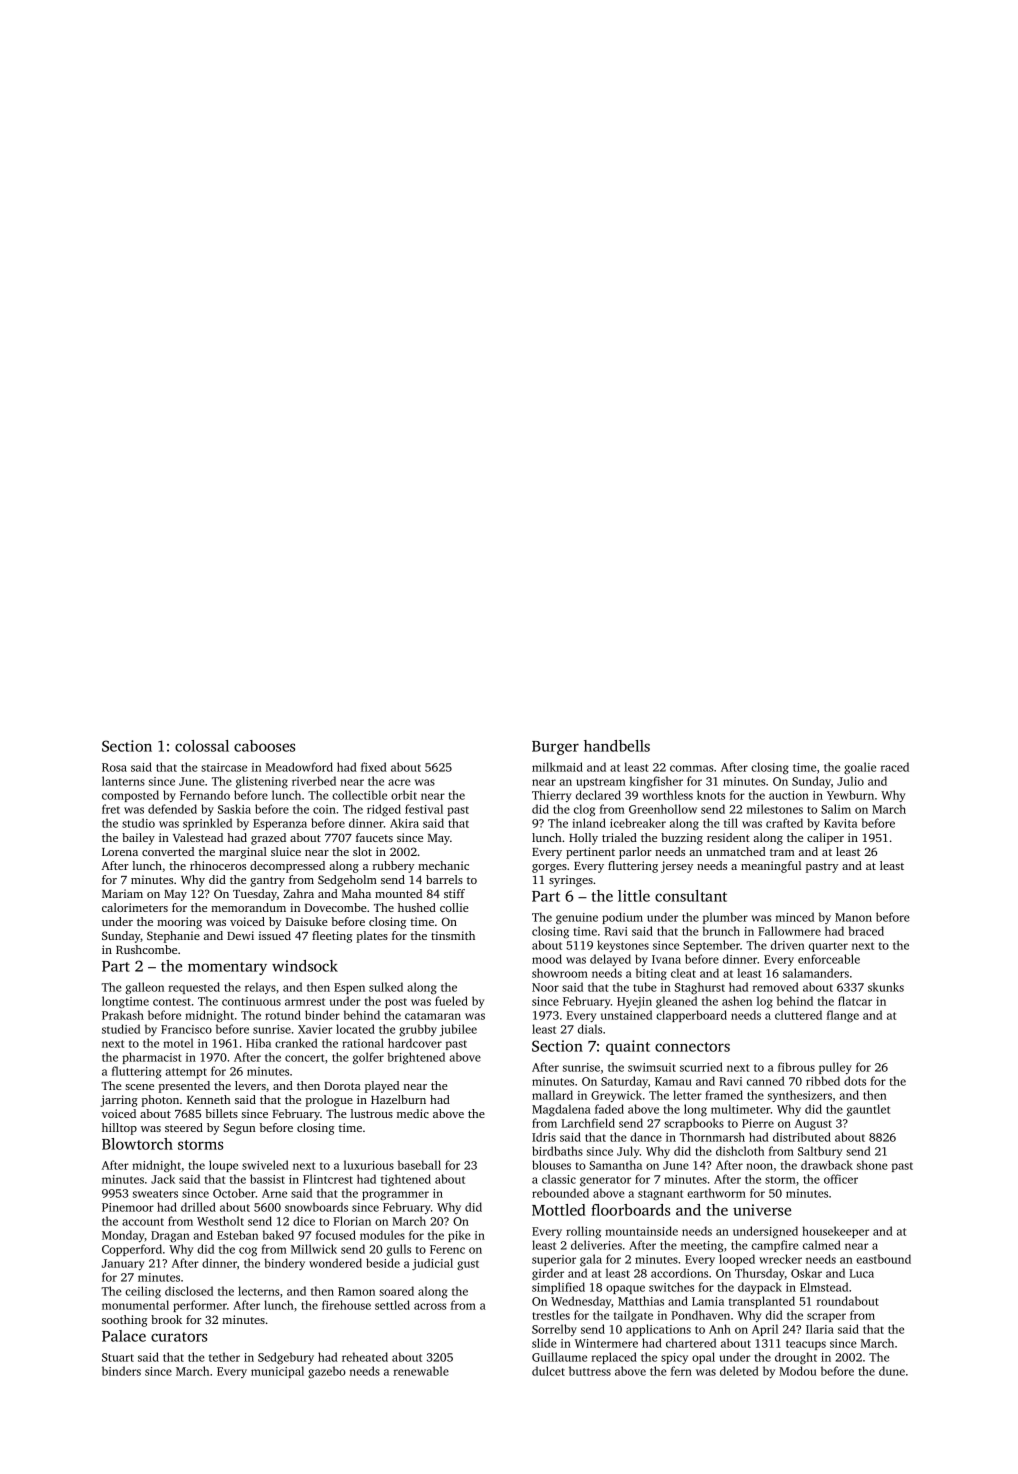 The image size is (1018, 1474). Describe the element at coordinates (617, 746) in the page. I see `handbells` at that location.
